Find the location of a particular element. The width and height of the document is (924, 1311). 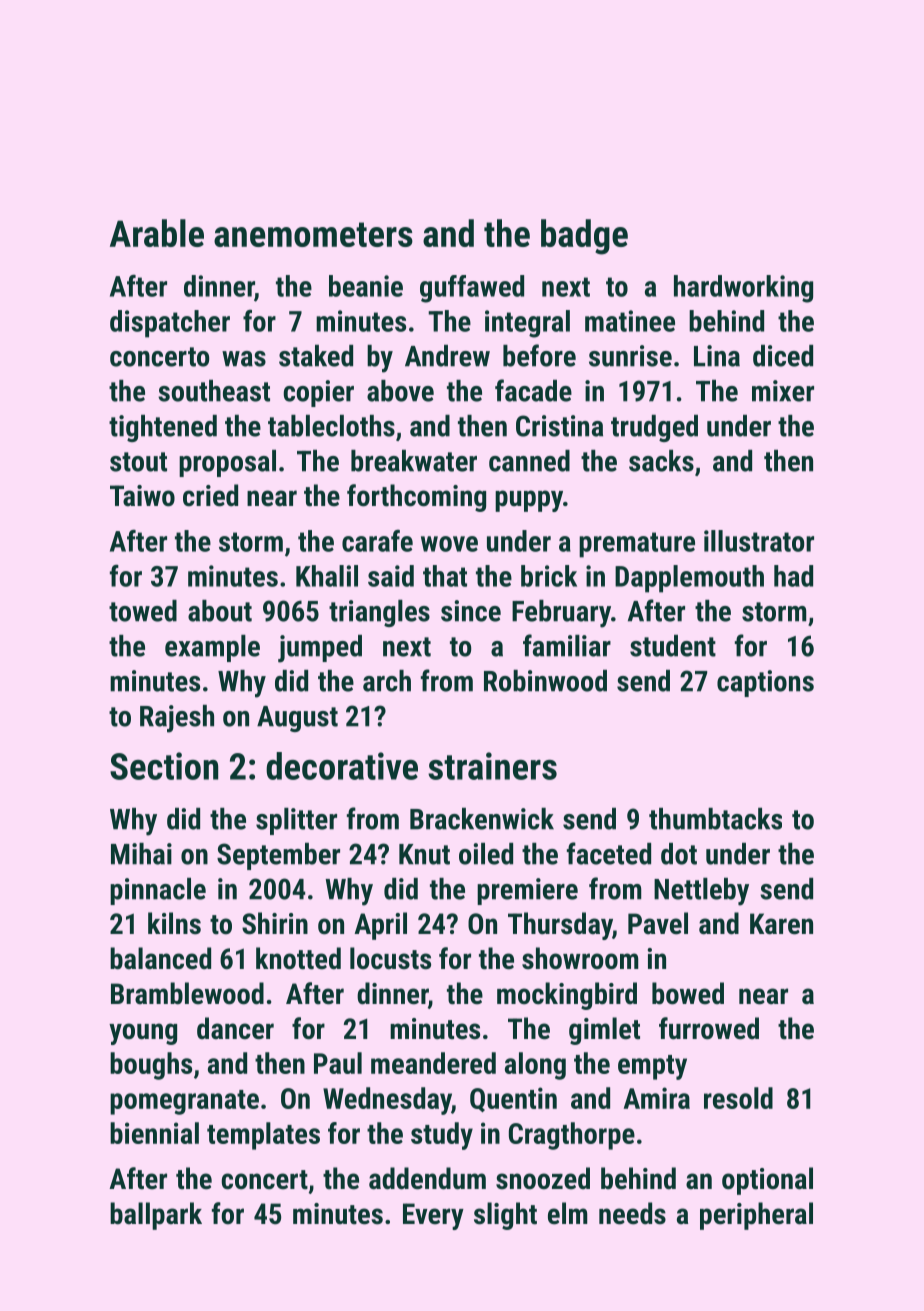

Arable is located at coordinates (157, 233).
